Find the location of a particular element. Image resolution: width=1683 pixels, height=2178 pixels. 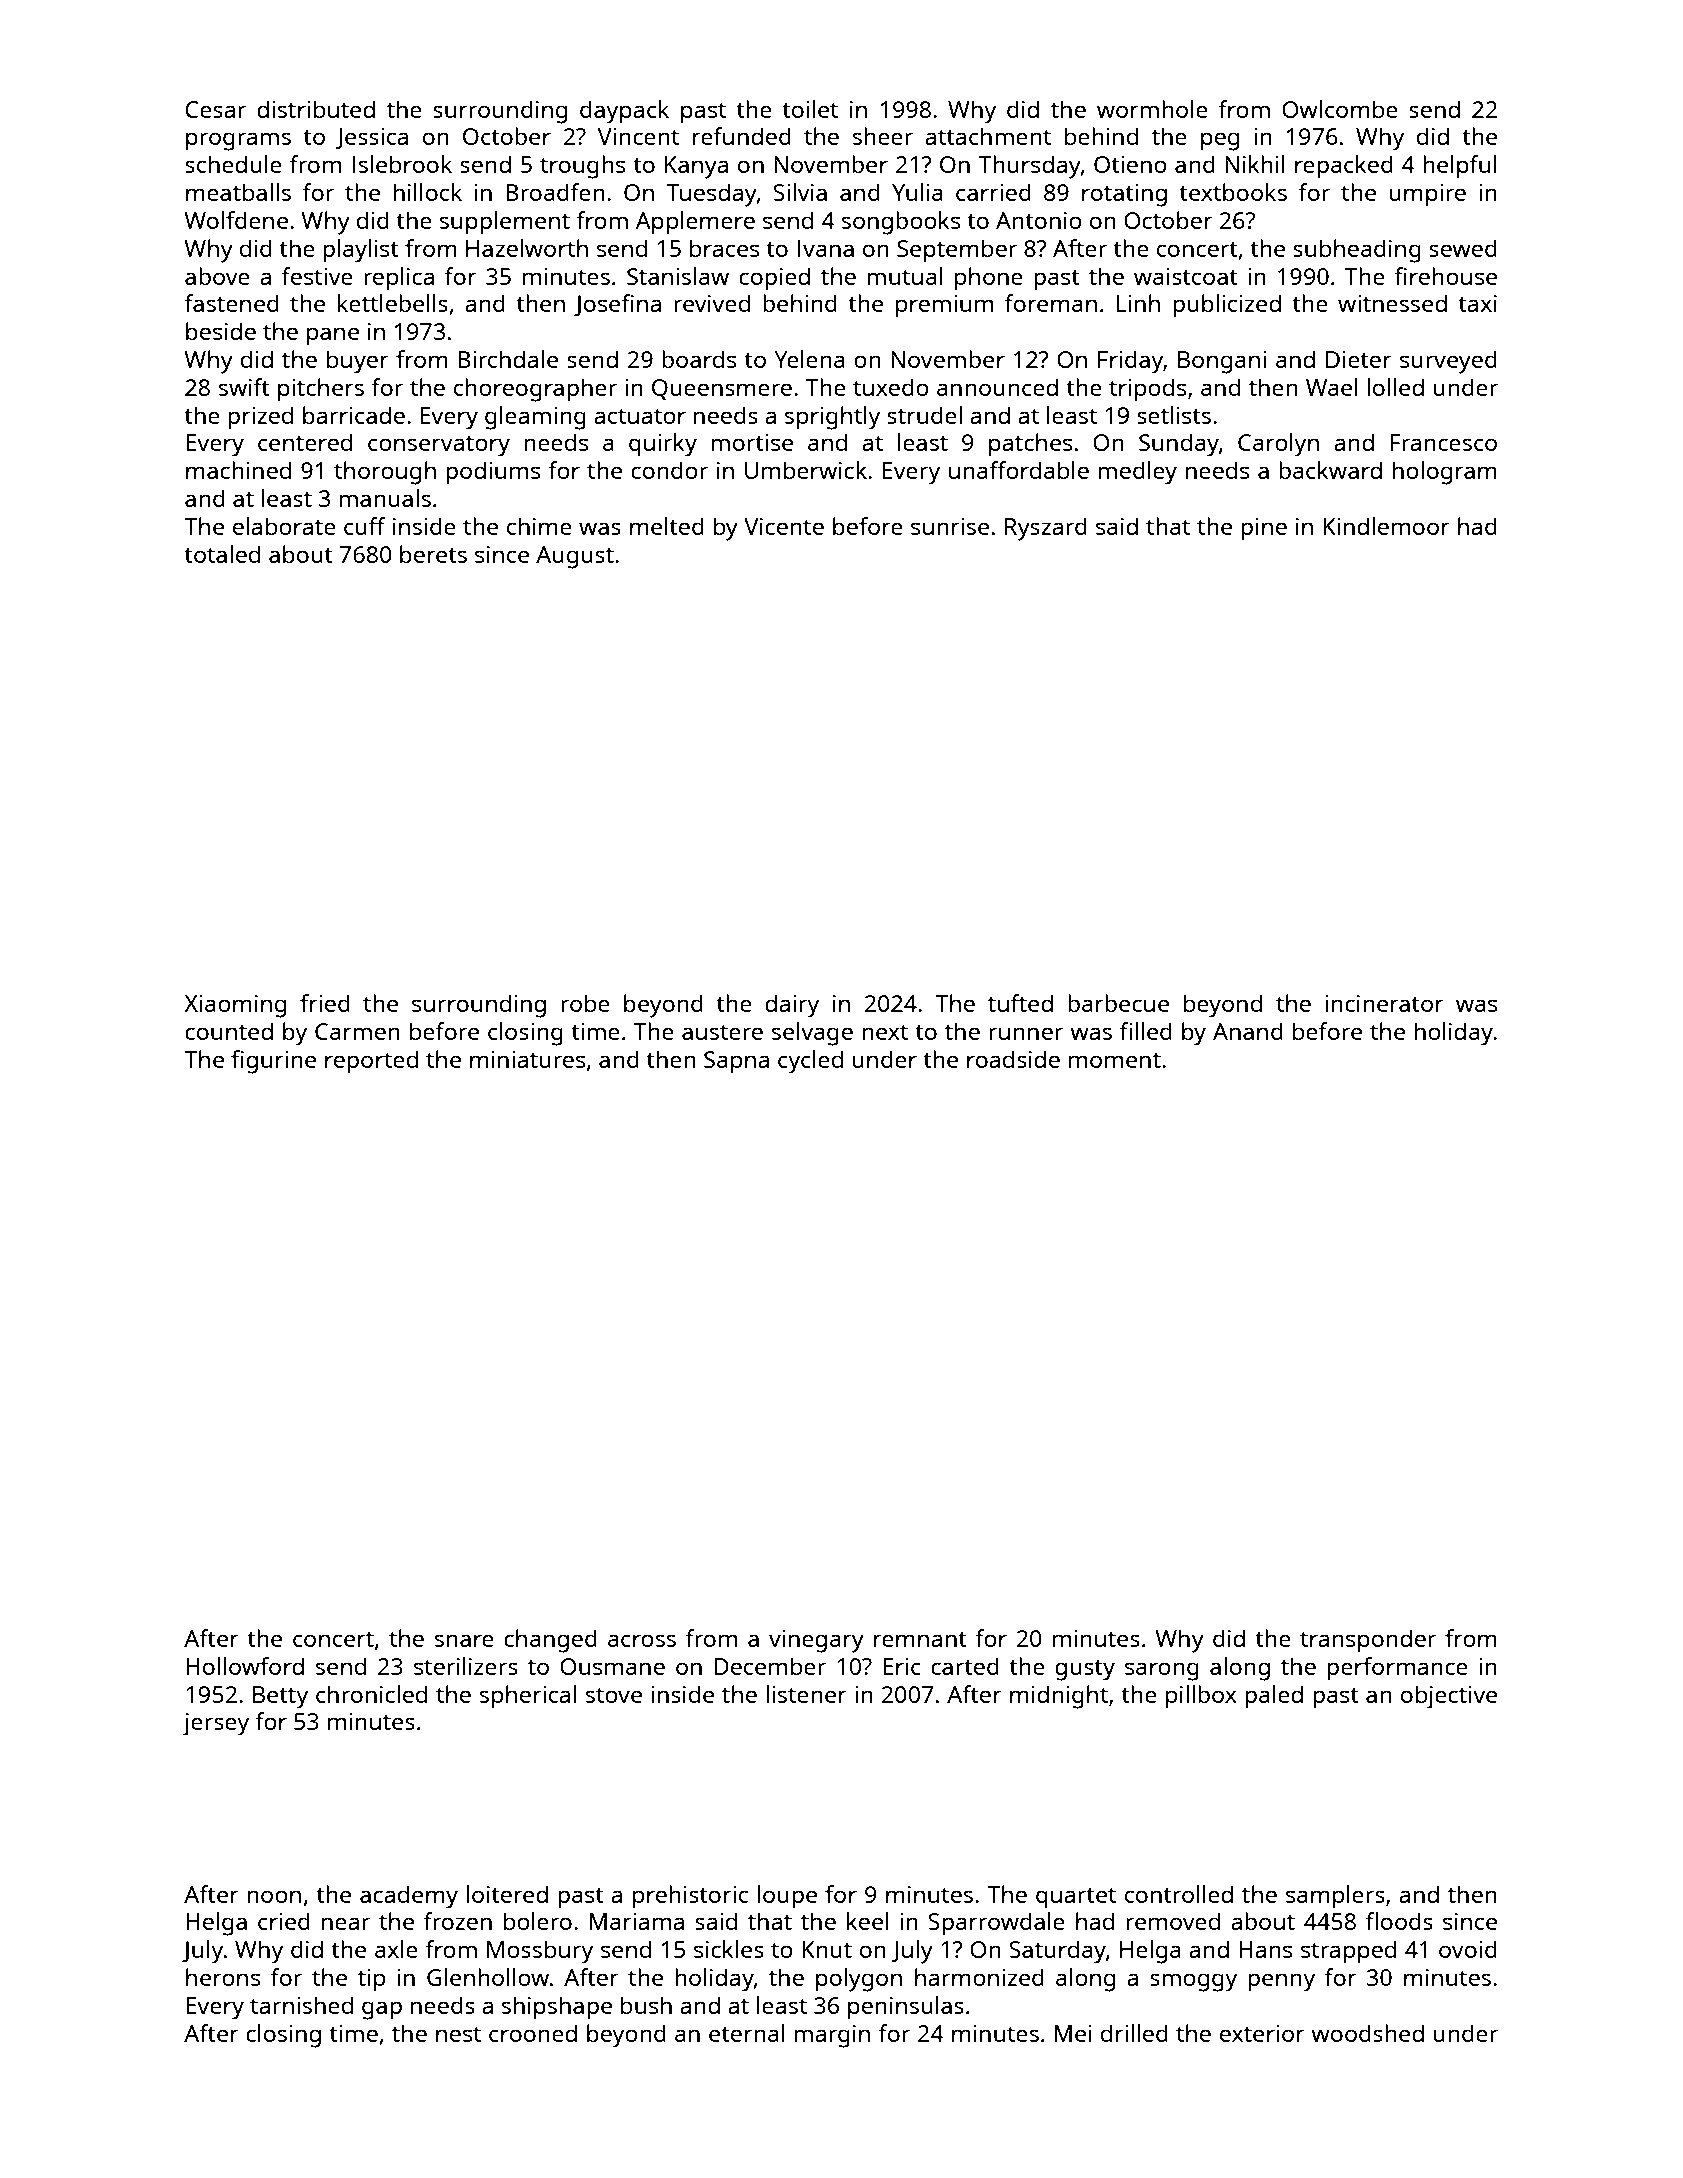

drilled is located at coordinates (1134, 2033).
